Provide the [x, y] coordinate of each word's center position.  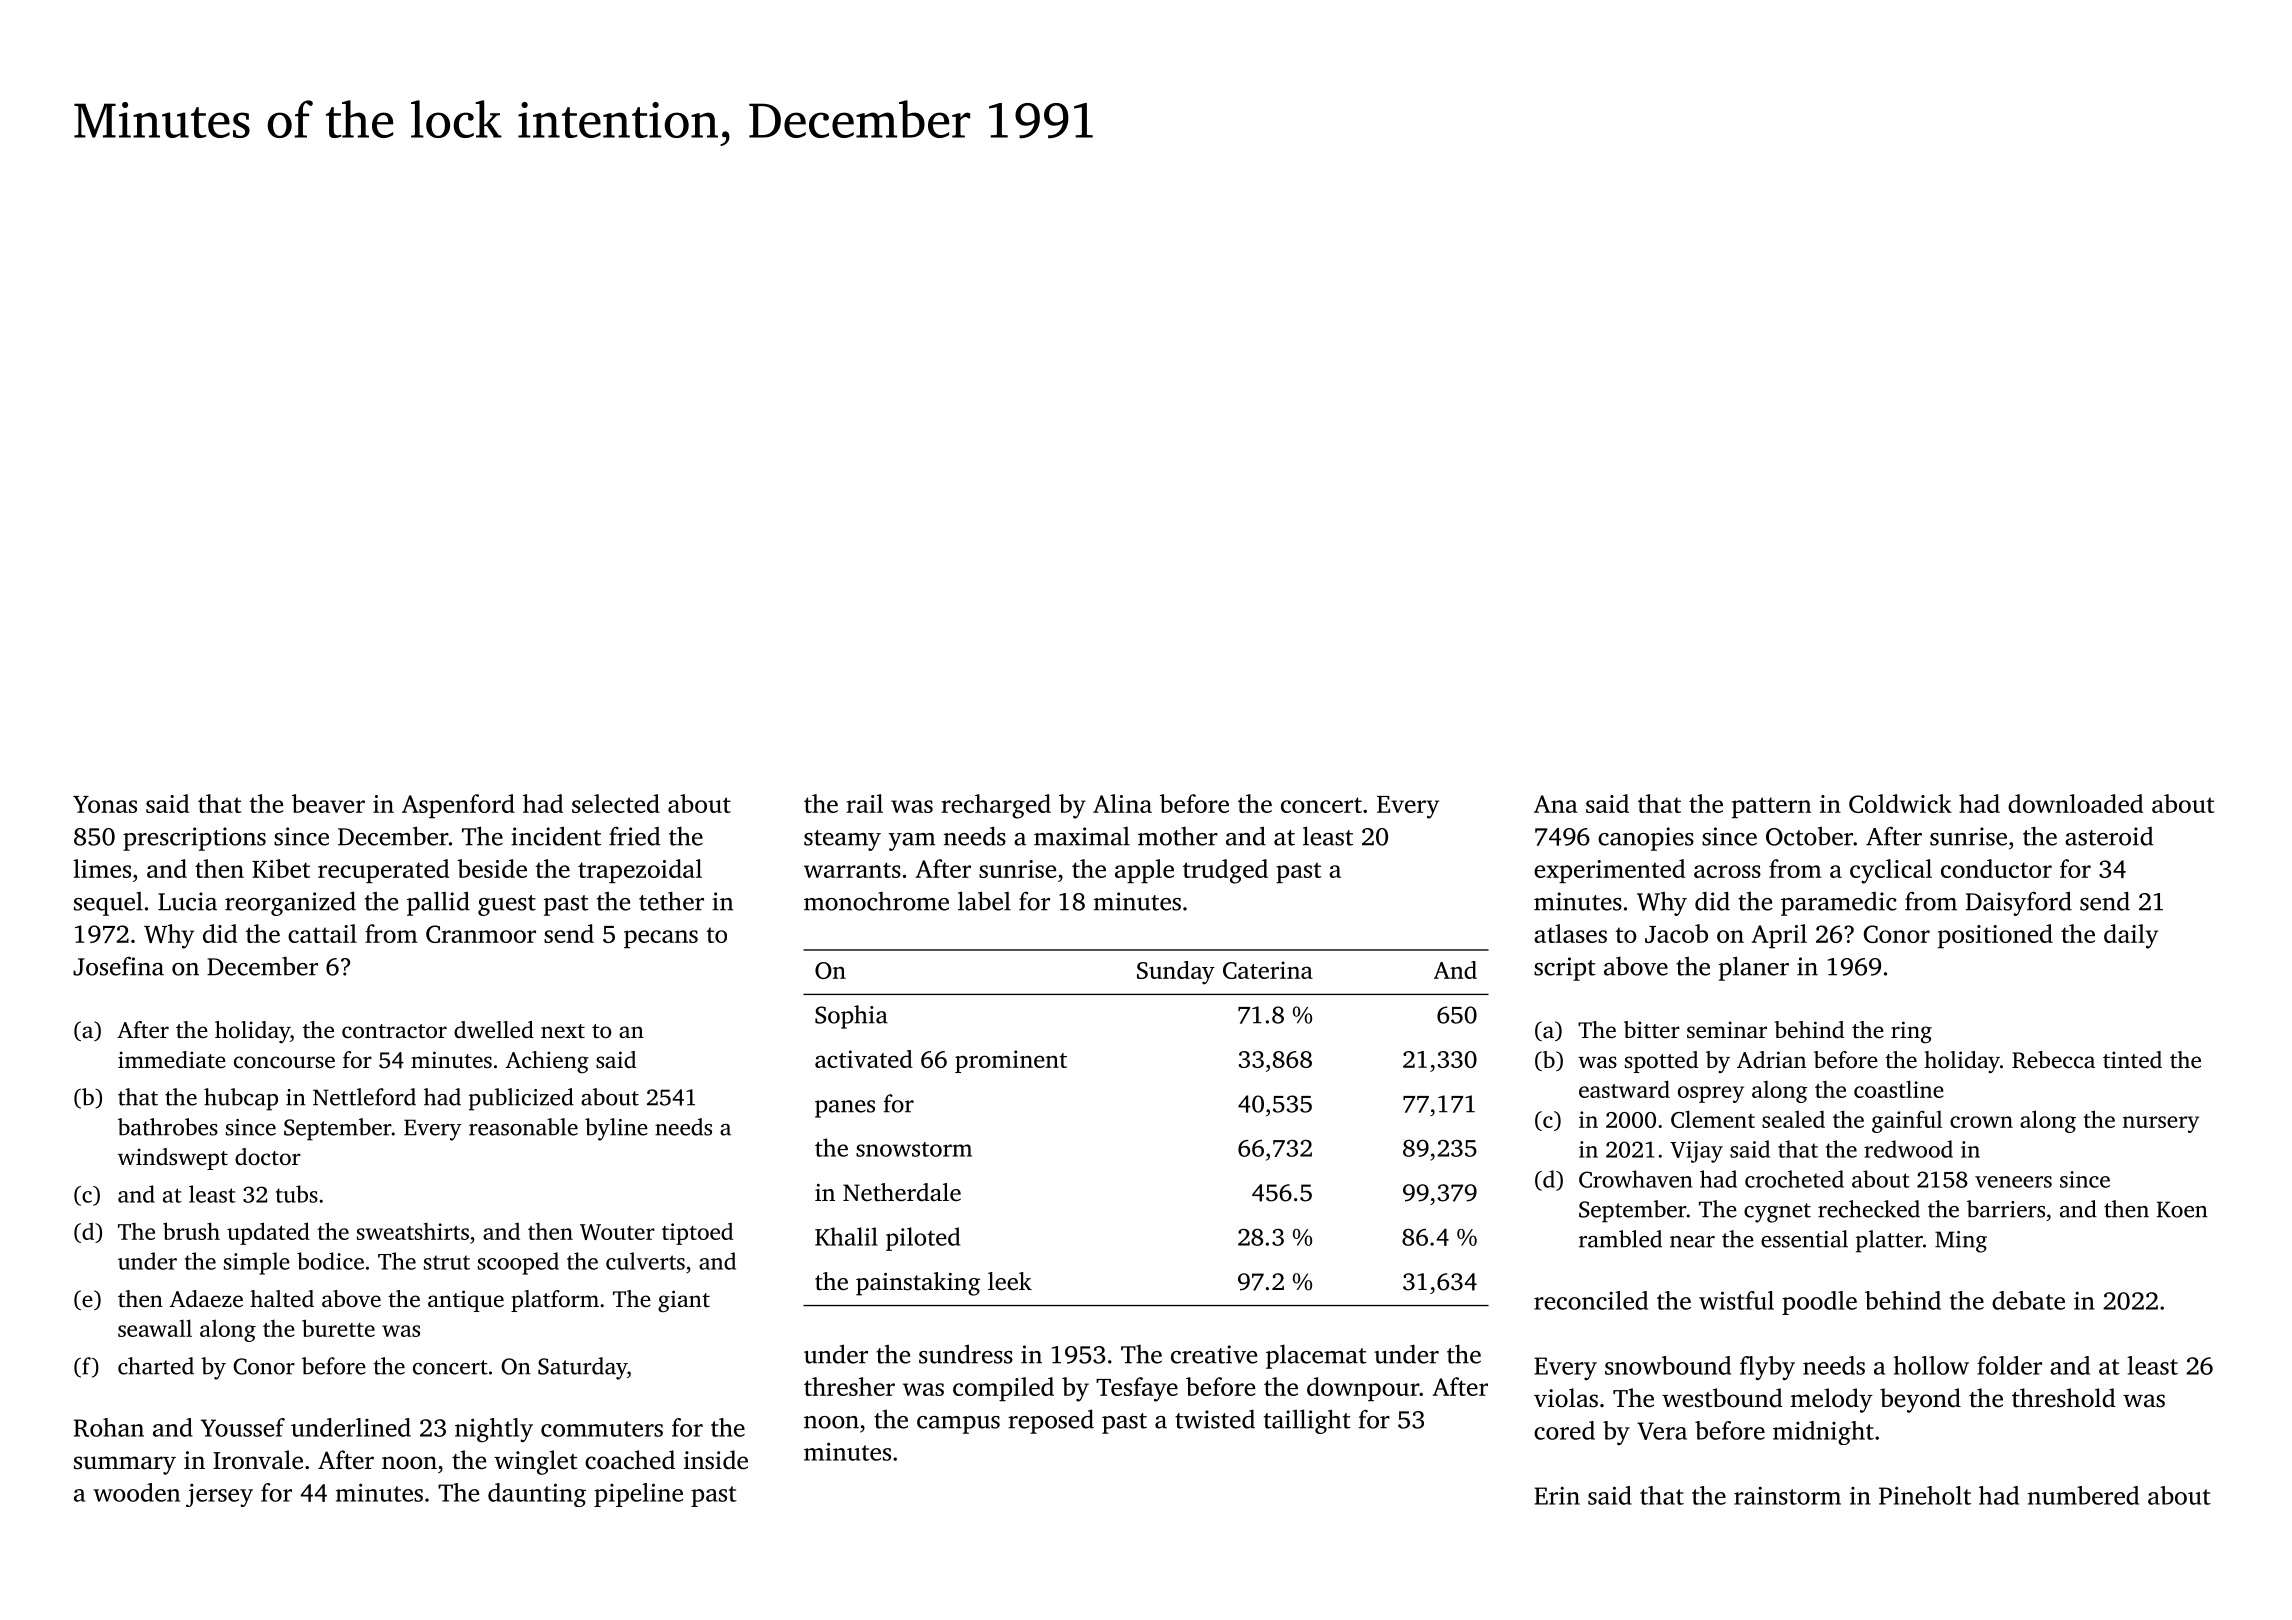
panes [845, 1109]
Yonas [105, 804]
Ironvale [258, 1460]
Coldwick [1900, 803]
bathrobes [168, 1127]
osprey [1711, 1094]
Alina [1122, 803]
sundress [966, 1354]
